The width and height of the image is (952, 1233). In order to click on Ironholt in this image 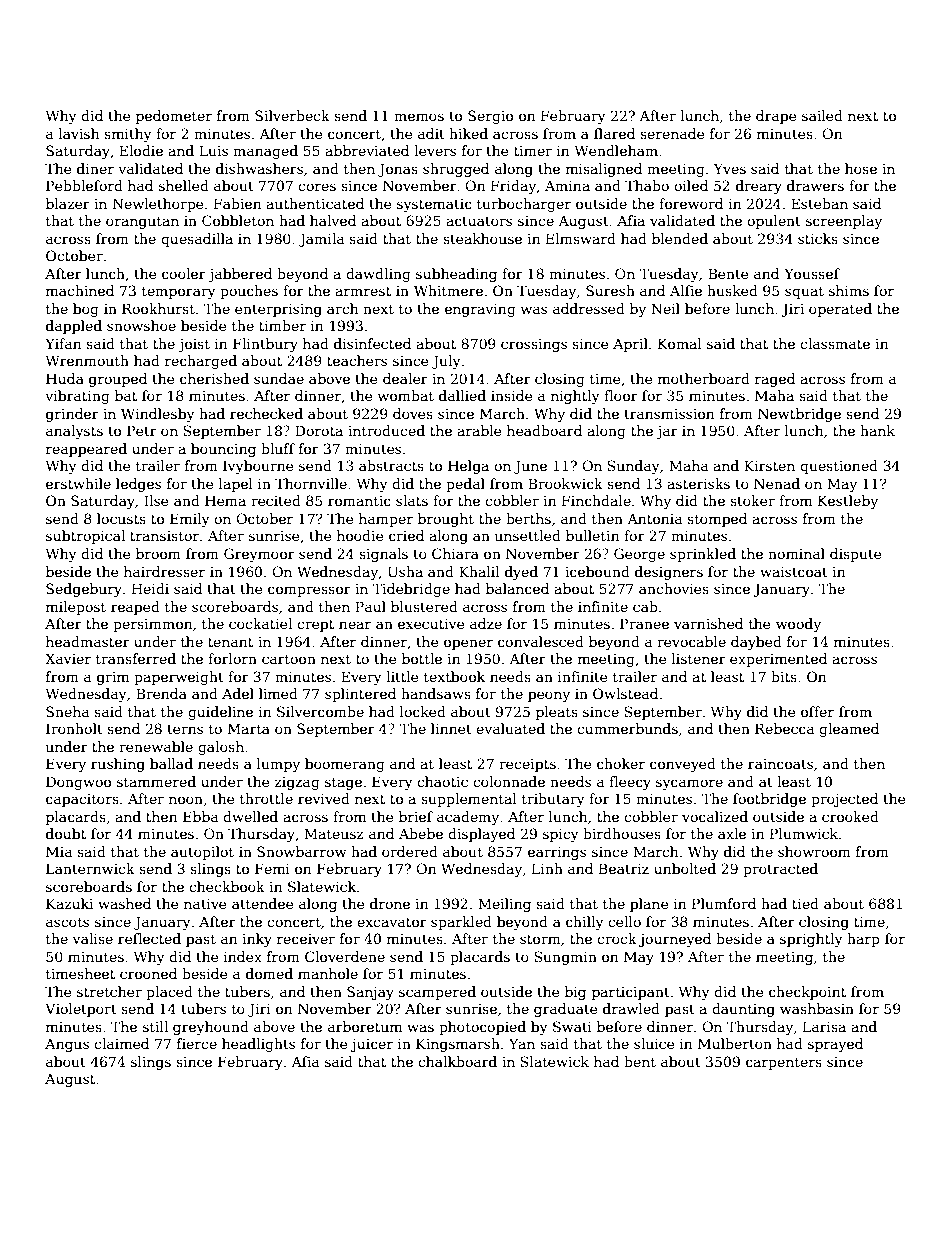, I will do `click(74, 728)`.
